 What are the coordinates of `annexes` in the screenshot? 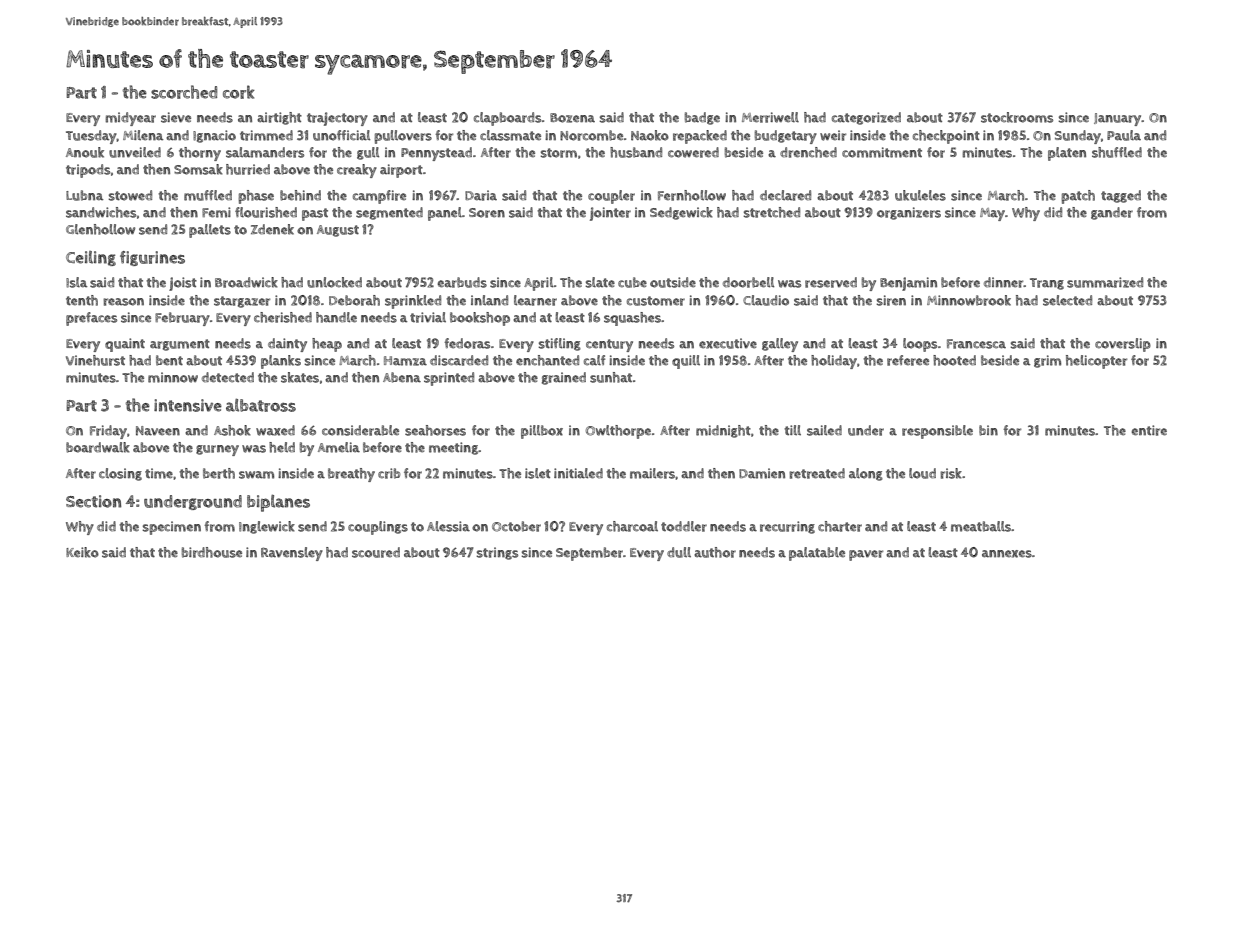 It's located at (1007, 554).
